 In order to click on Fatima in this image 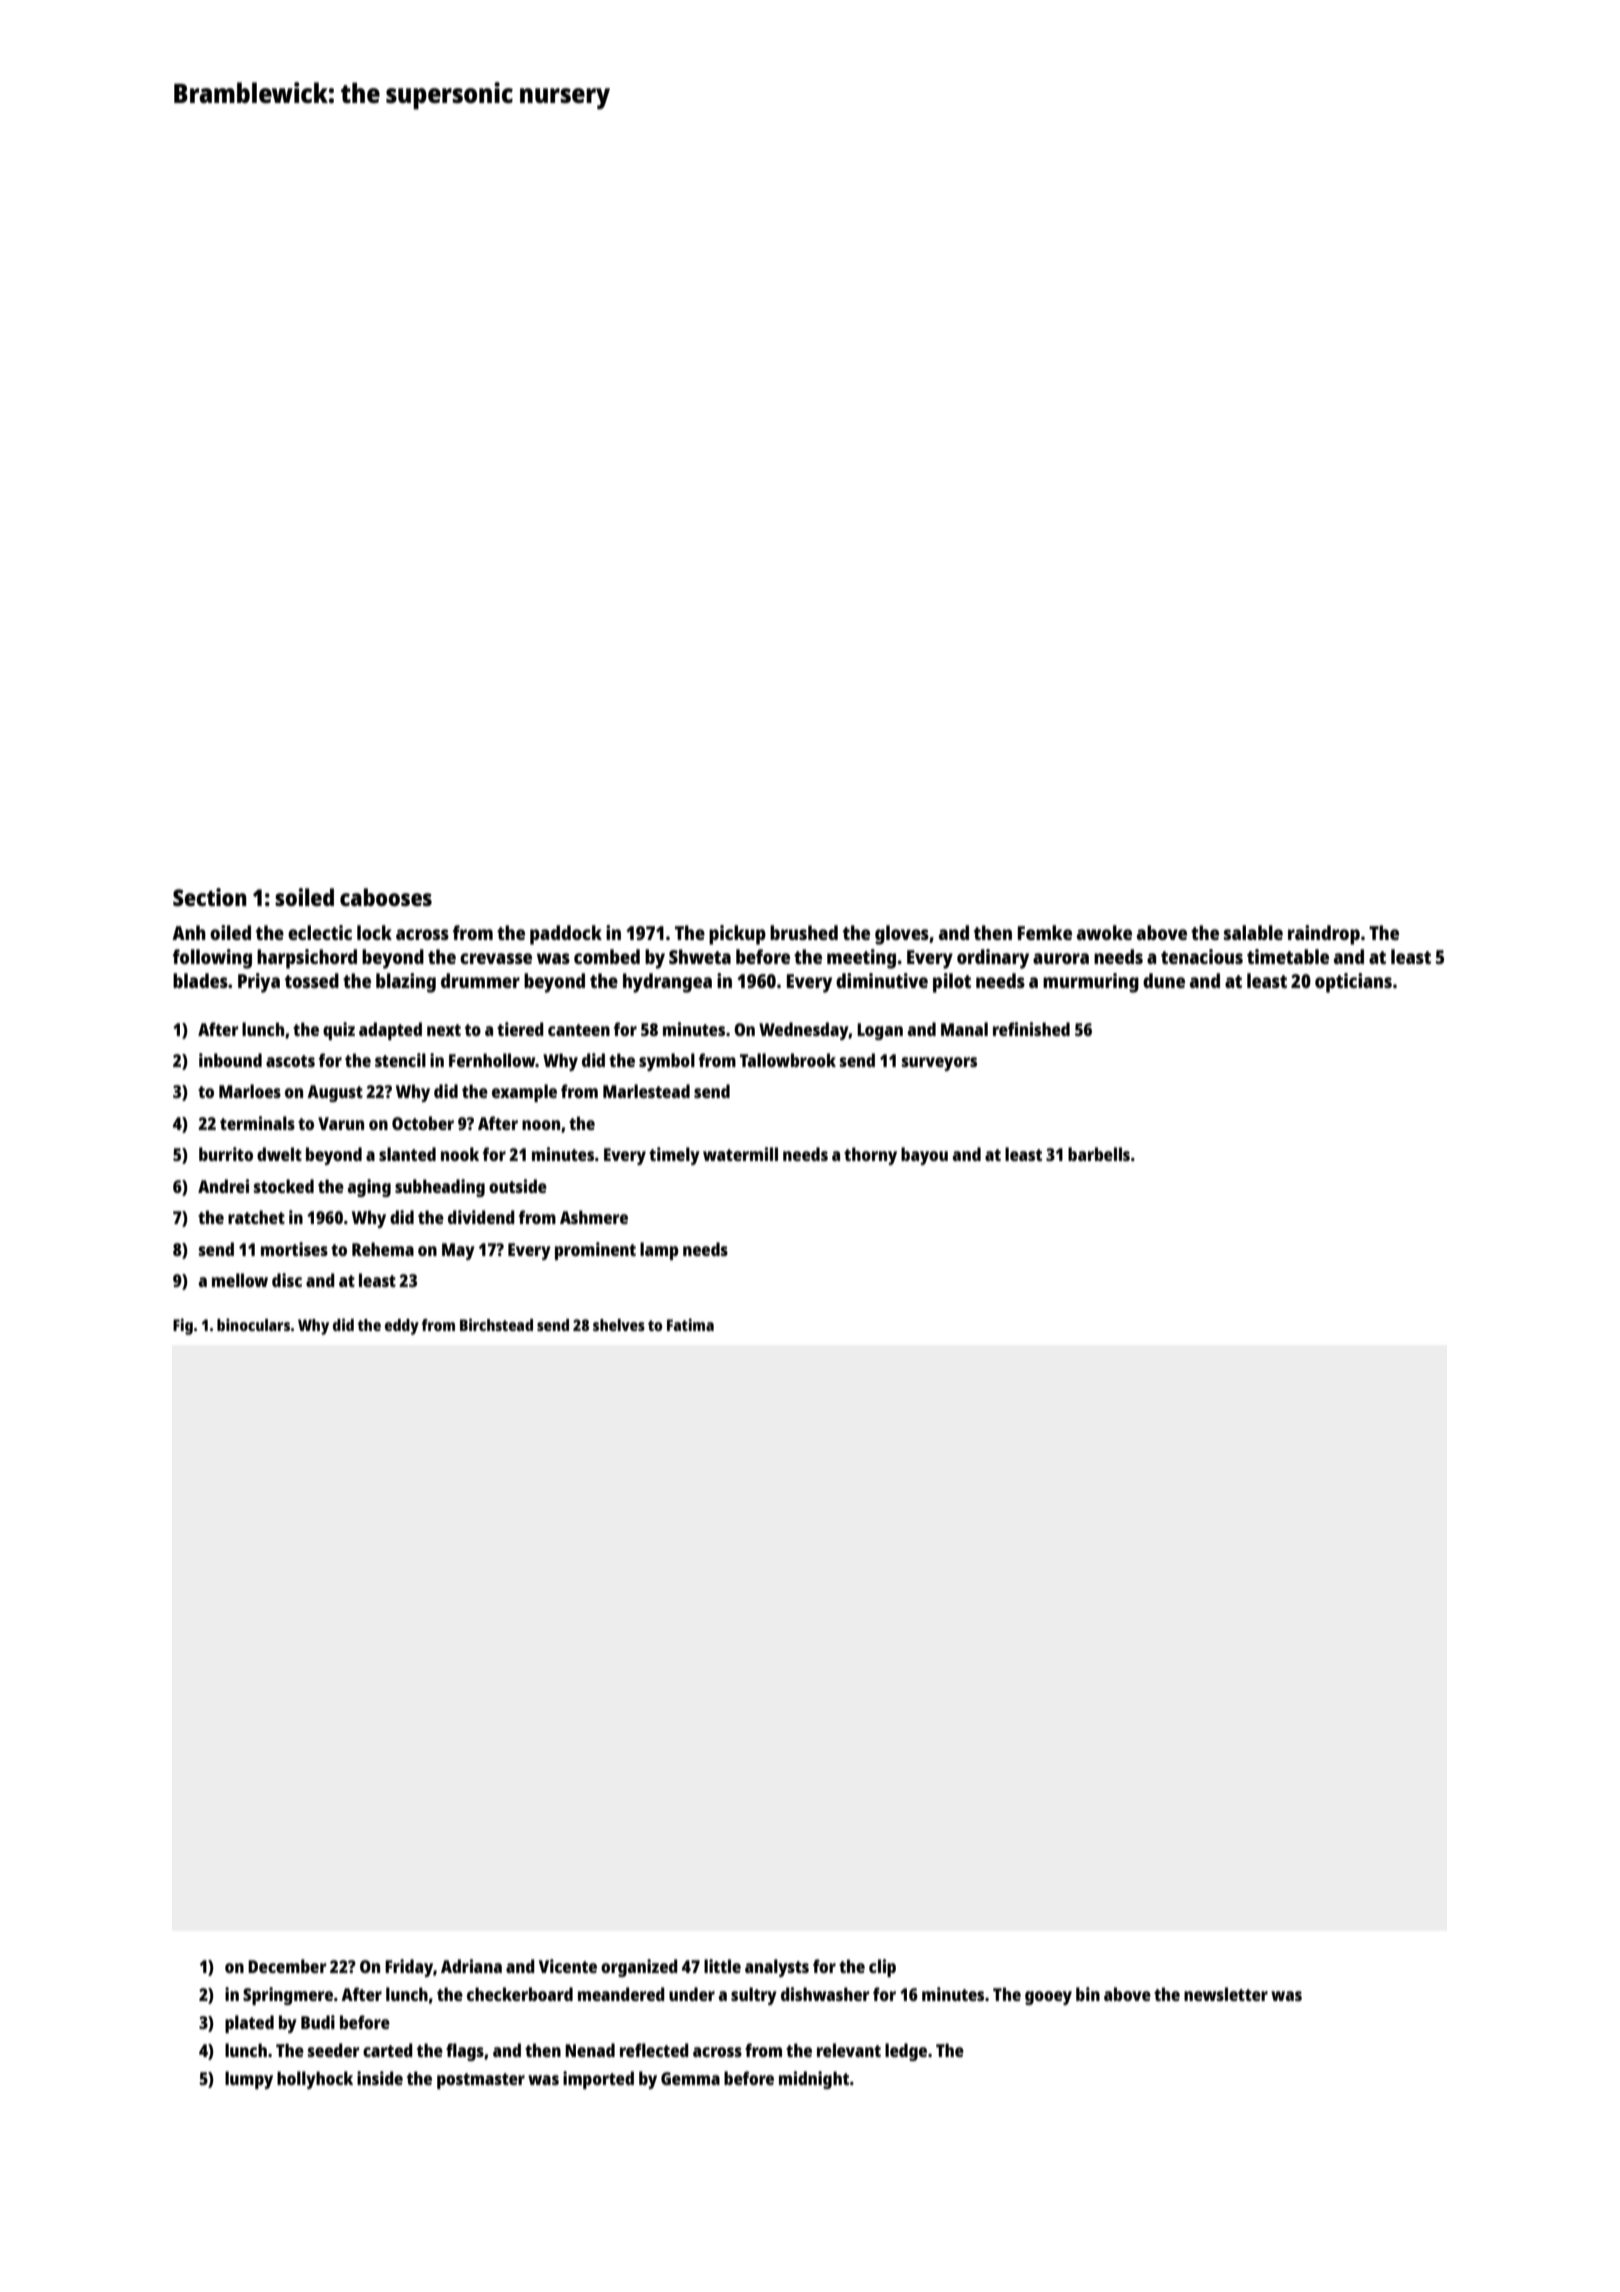, I will do `click(690, 1324)`.
